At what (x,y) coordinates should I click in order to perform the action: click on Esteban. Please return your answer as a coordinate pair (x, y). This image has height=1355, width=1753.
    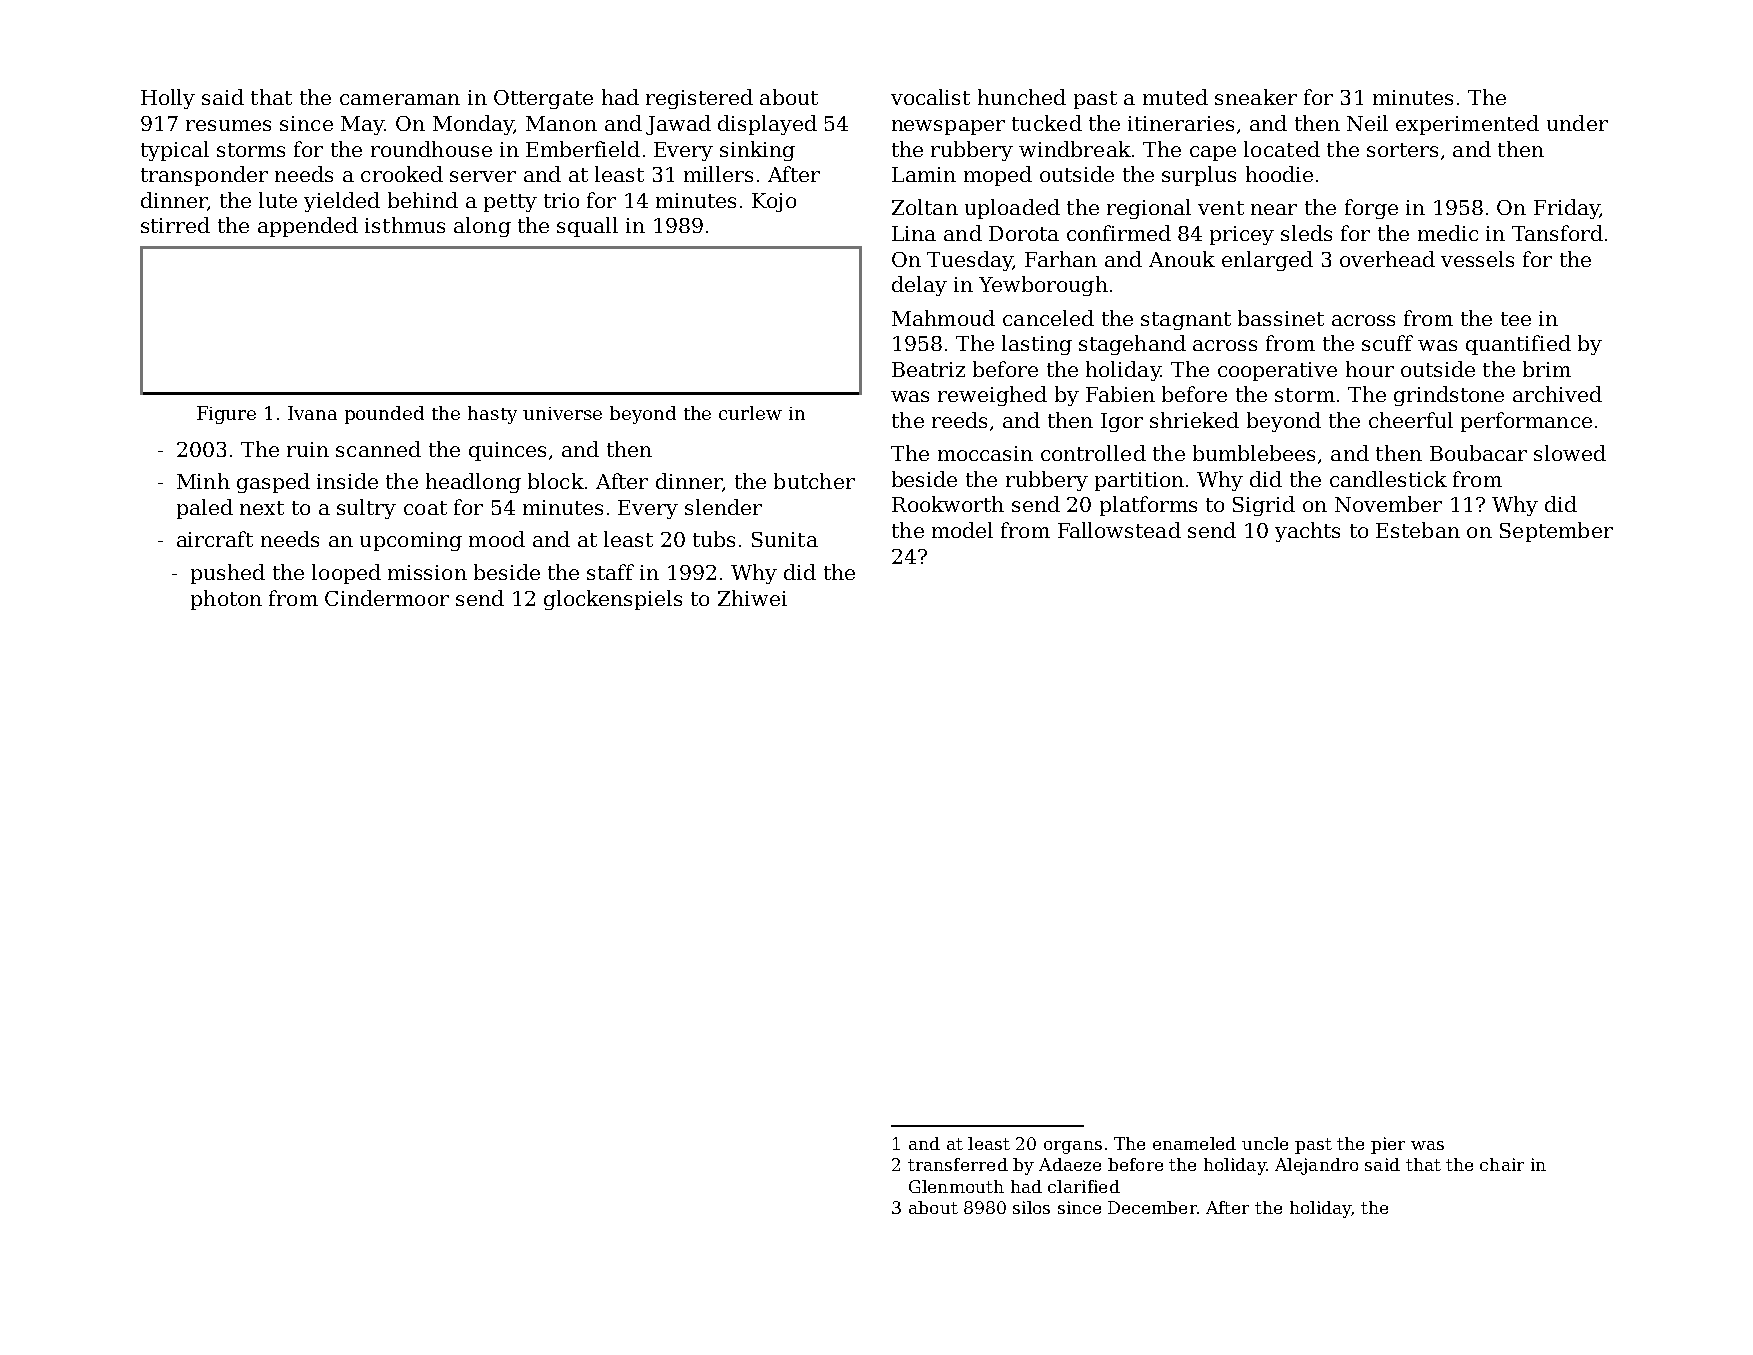
    Looking at the image, I should click on (1418, 530).
